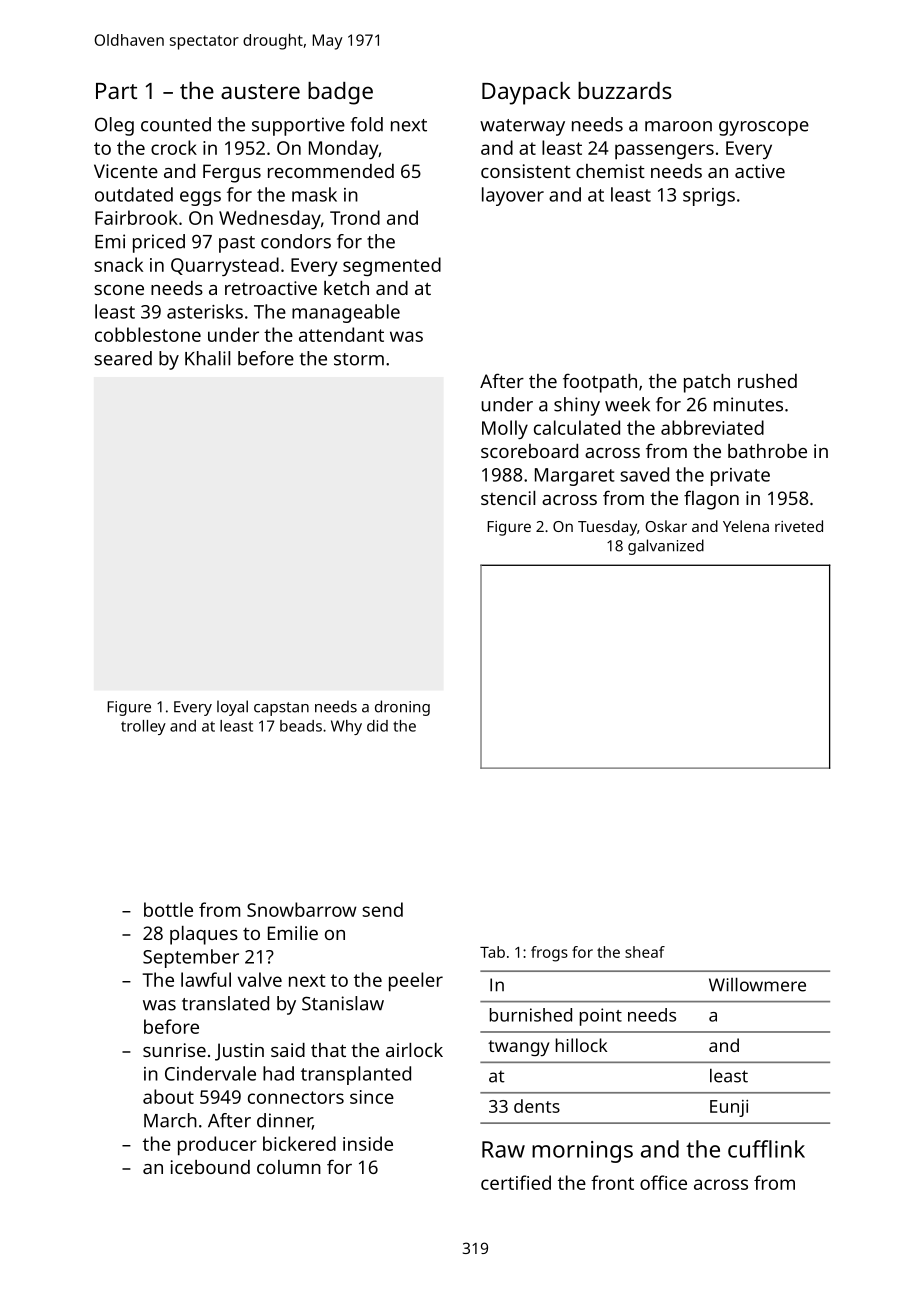 Image resolution: width=924 pixels, height=1311 pixels. Describe the element at coordinates (116, 91) in the screenshot. I see `Part` at that location.
